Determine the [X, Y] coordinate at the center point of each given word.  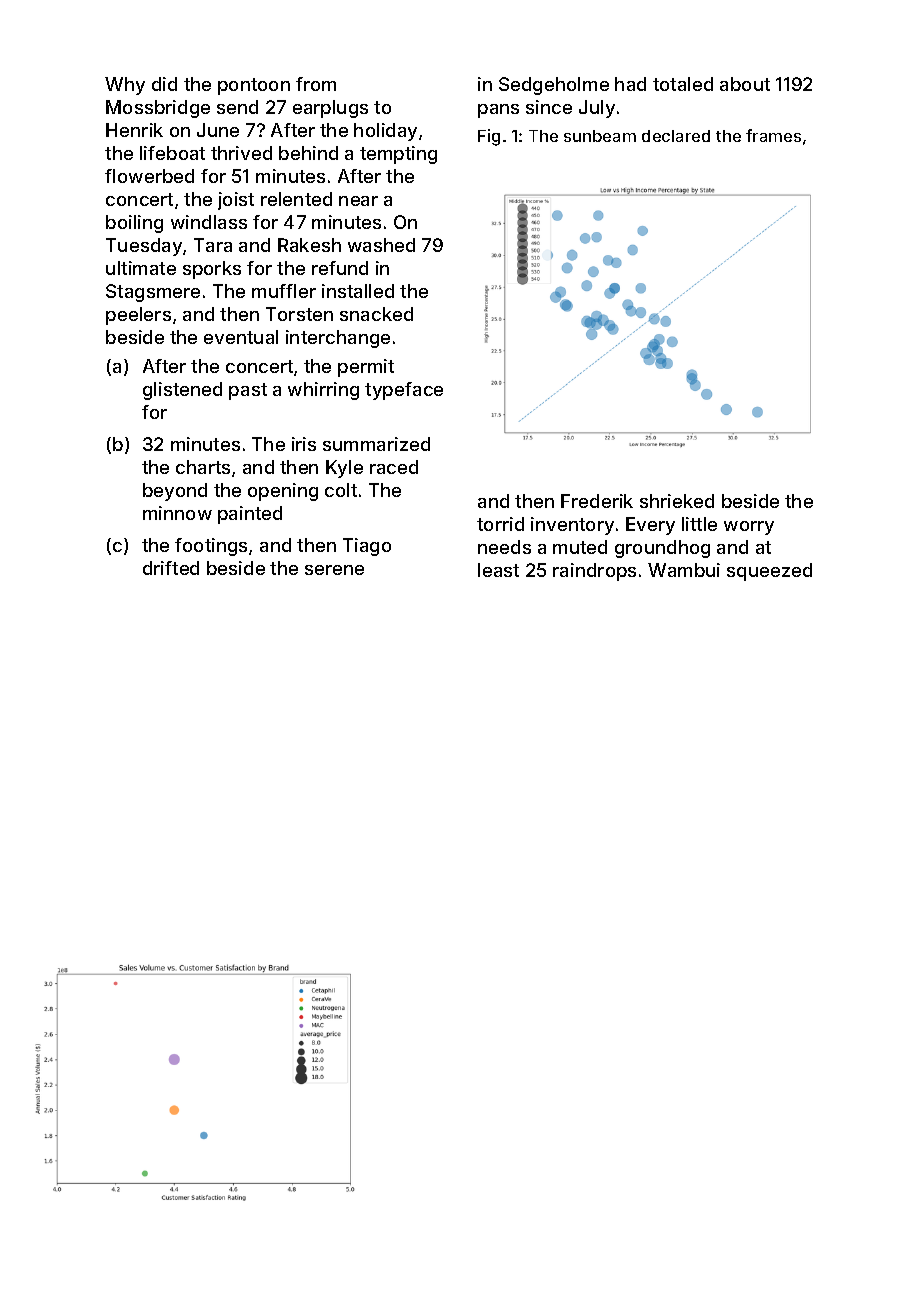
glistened [182, 391]
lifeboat [172, 153]
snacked [376, 314]
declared [676, 136]
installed [358, 291]
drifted [171, 568]
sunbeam [600, 136]
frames [773, 135]
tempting [398, 155]
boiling [134, 224]
